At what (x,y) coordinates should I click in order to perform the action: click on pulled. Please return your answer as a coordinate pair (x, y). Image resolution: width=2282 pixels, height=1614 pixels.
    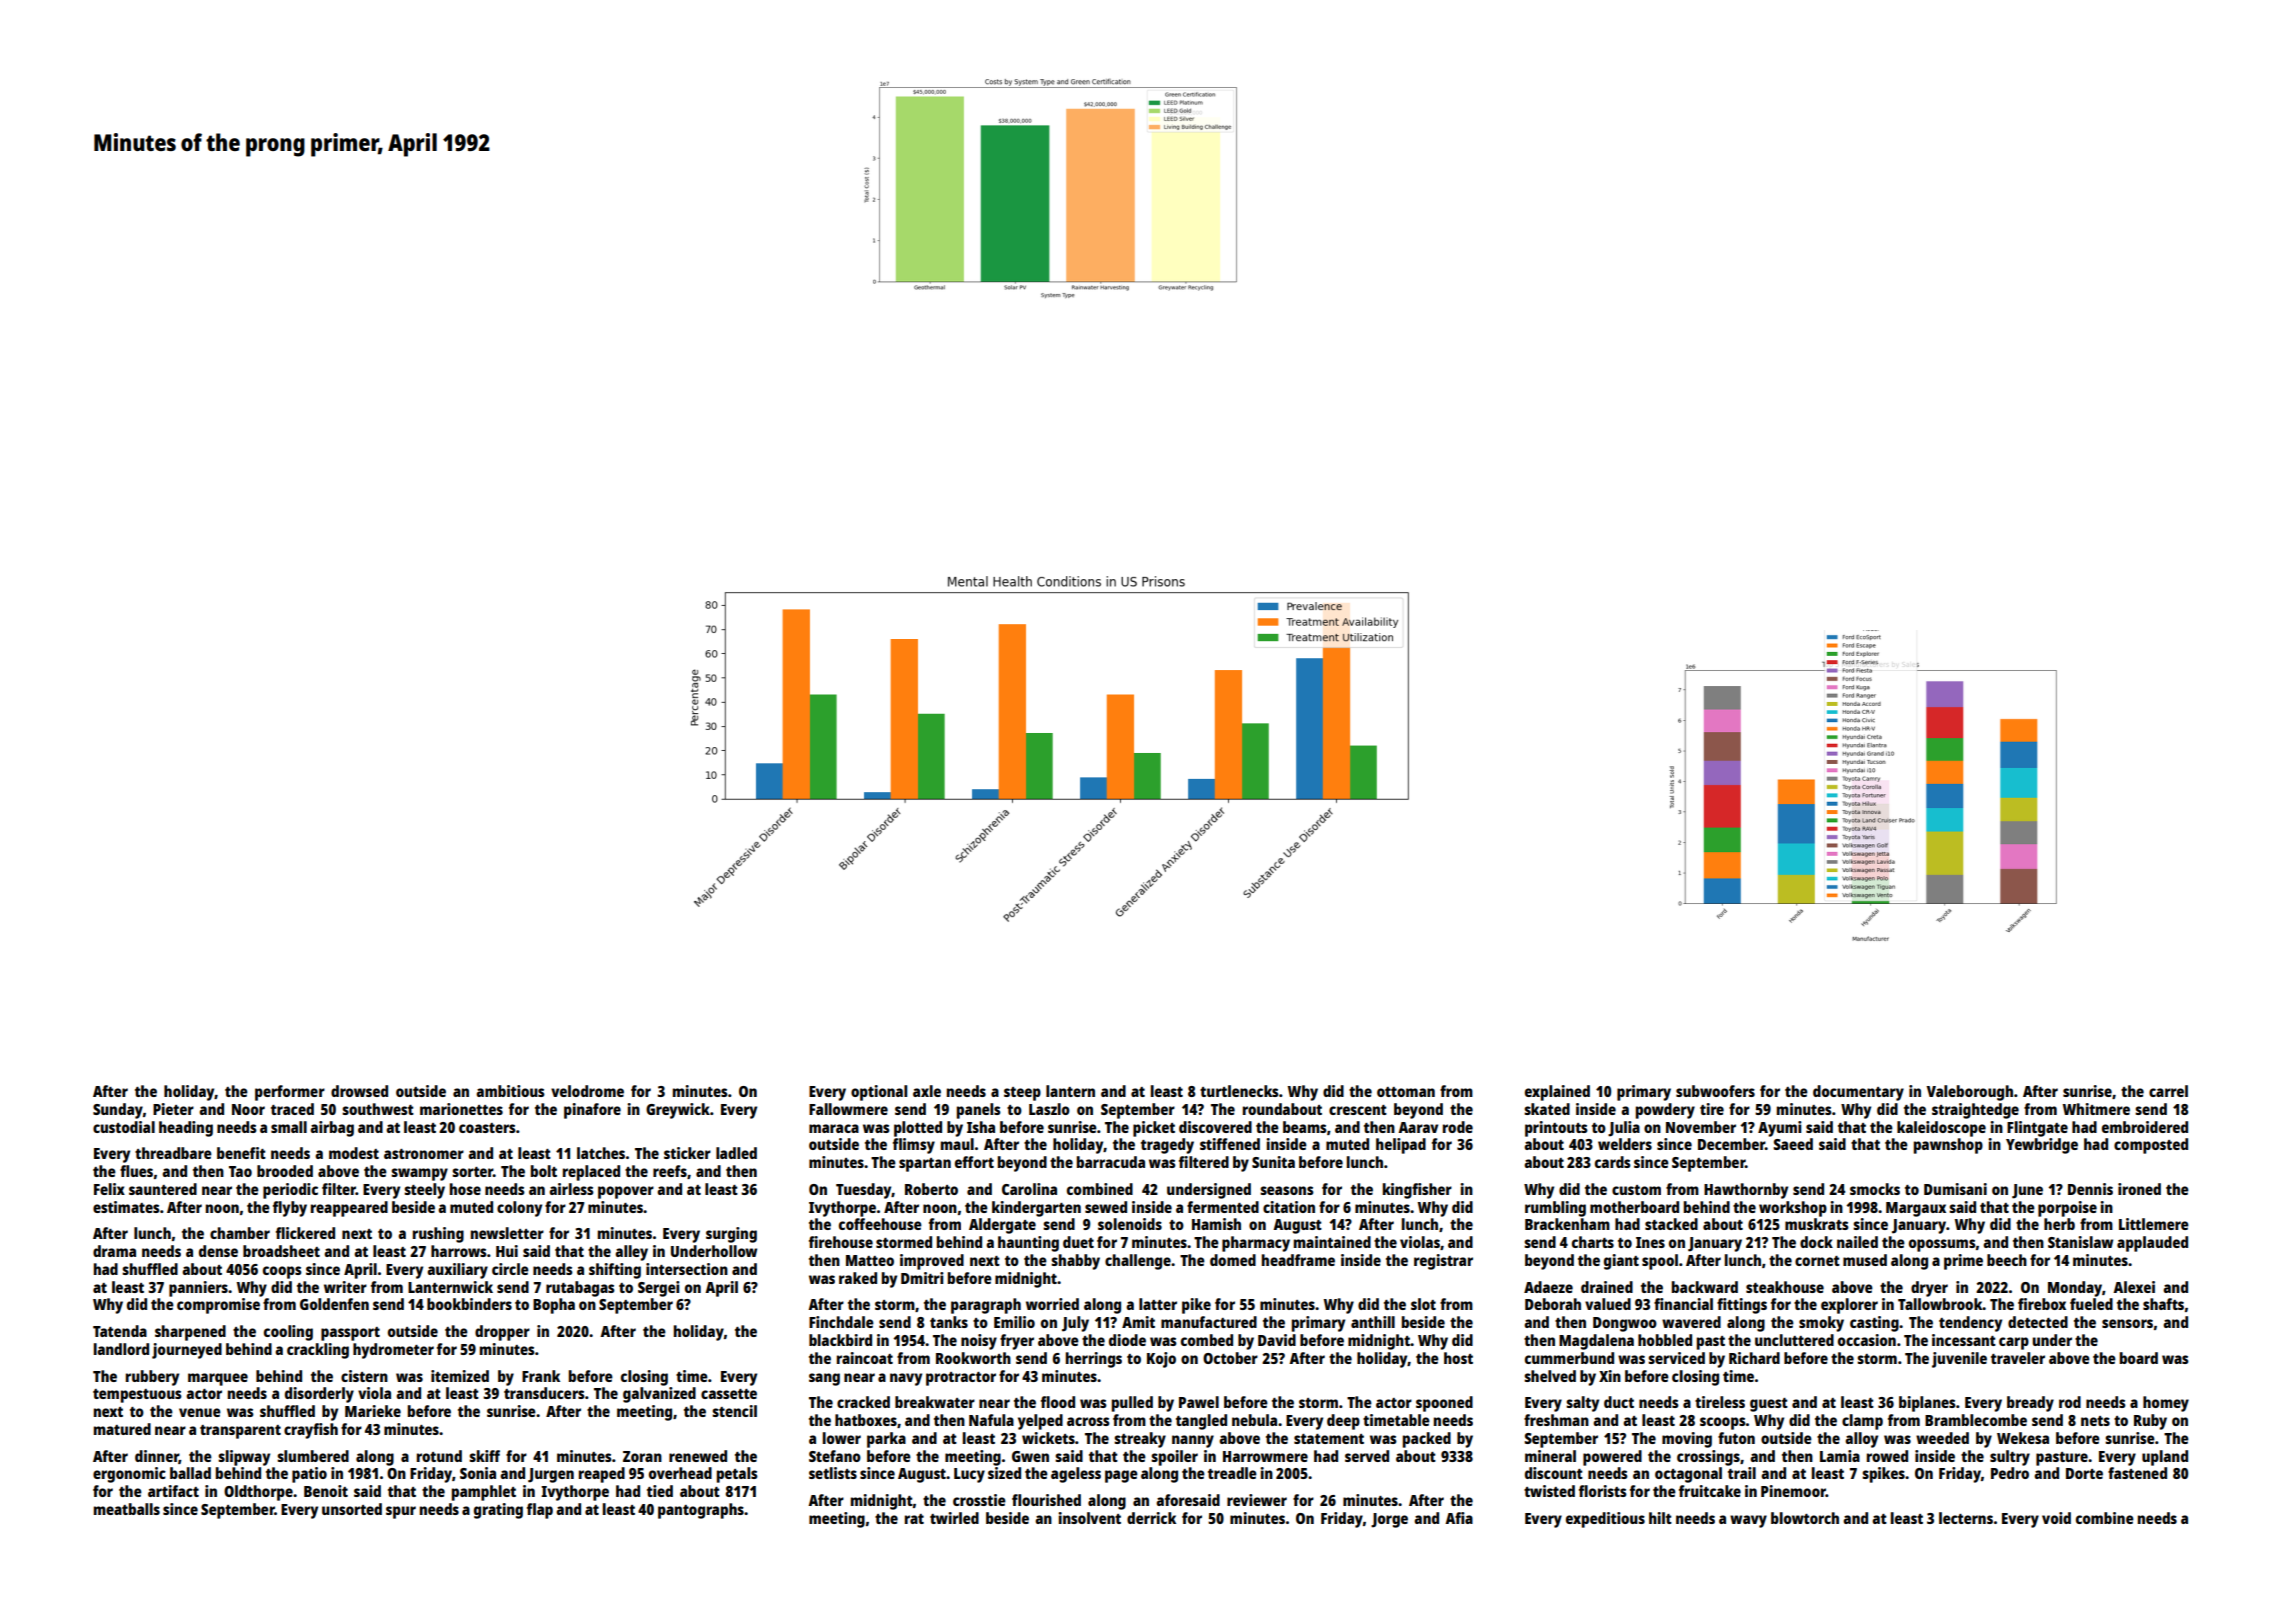
    Looking at the image, I should click on (1132, 1404).
